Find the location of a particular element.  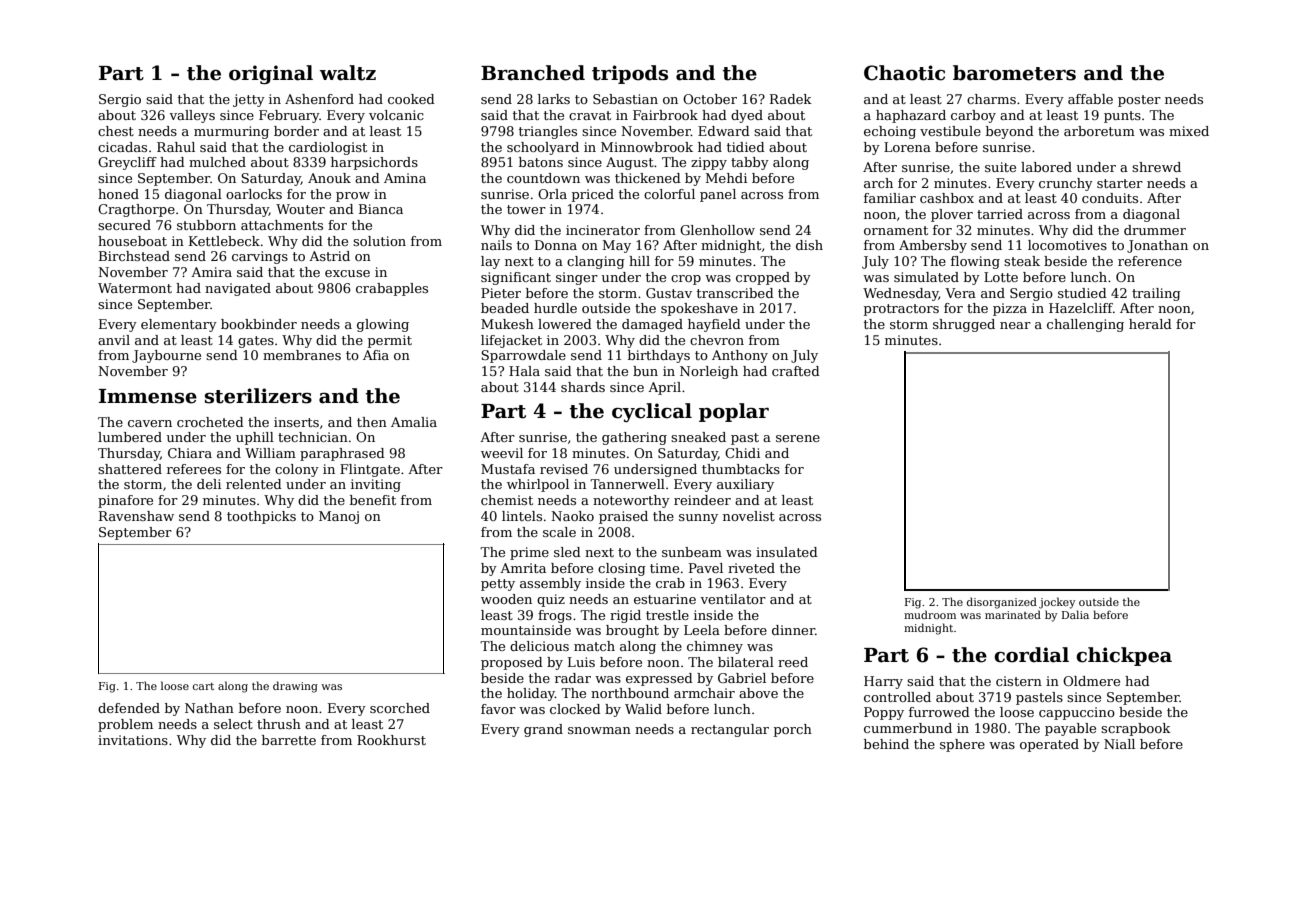

locomotives is located at coordinates (1067, 245).
